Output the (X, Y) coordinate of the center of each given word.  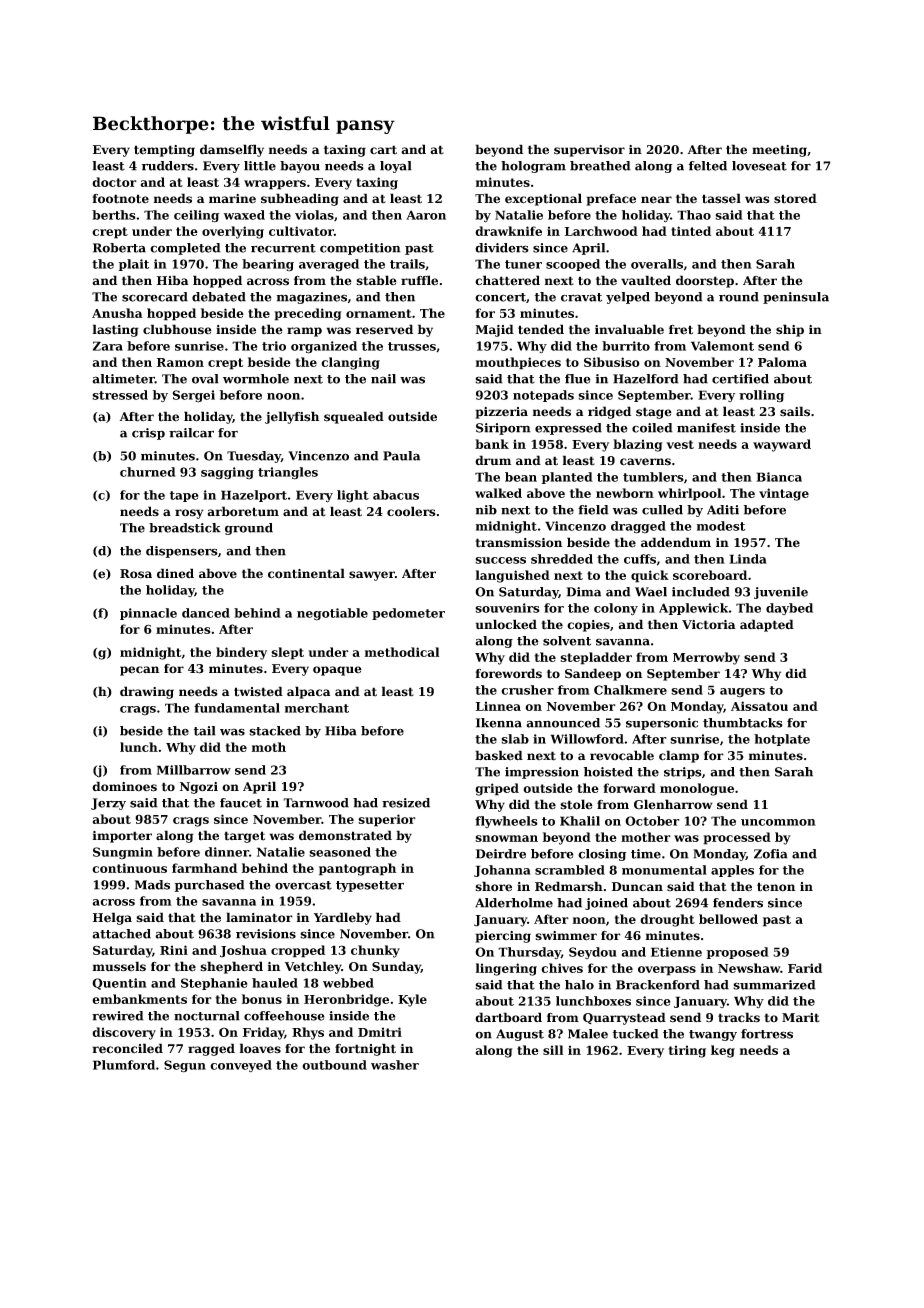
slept (287, 653)
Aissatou (759, 706)
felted (708, 166)
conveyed (241, 1066)
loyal (396, 167)
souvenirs (507, 608)
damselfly (232, 150)
